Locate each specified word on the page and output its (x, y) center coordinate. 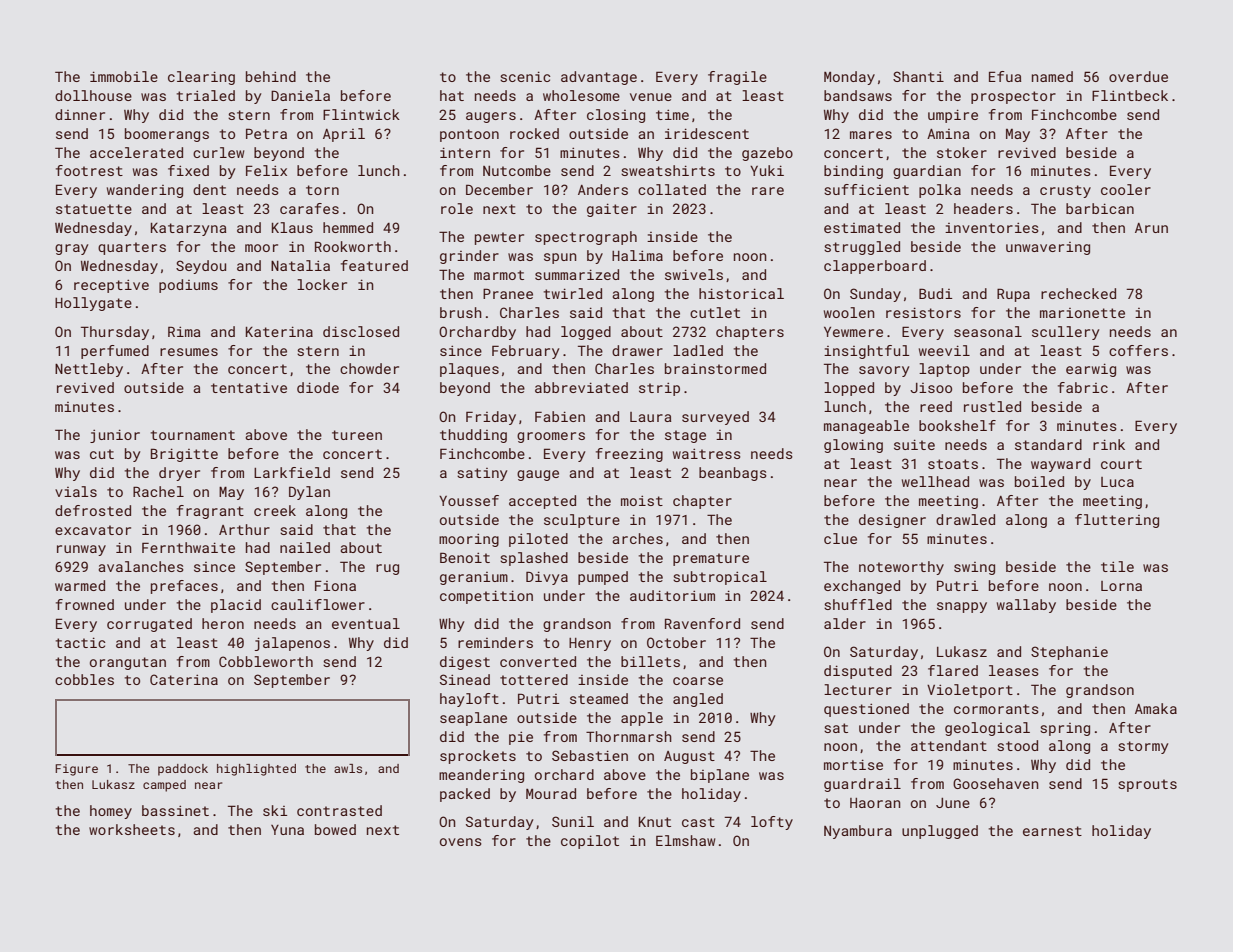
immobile (124, 76)
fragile (737, 78)
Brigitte (184, 455)
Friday (491, 418)
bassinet (175, 810)
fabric (1083, 387)
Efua (1005, 76)
